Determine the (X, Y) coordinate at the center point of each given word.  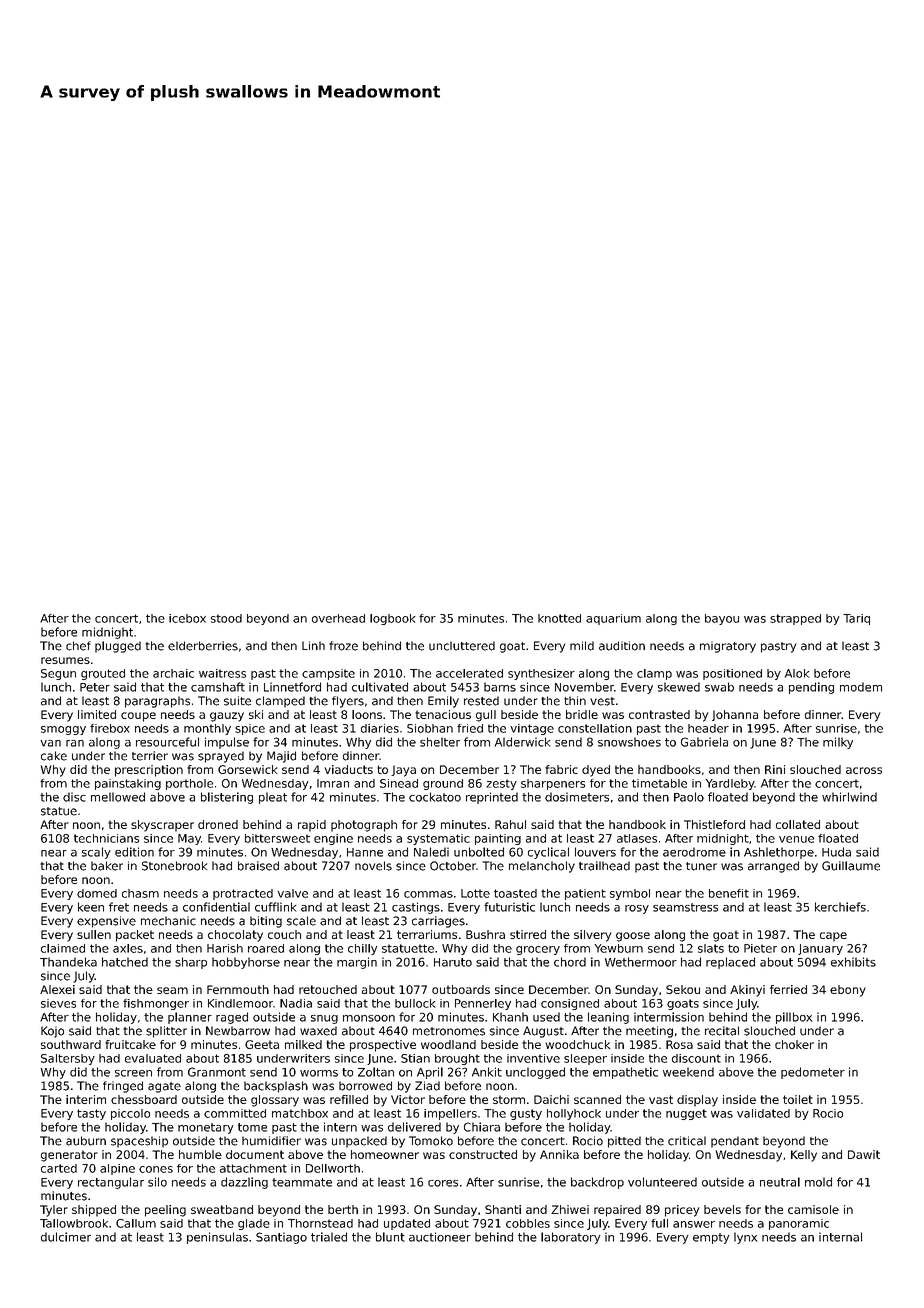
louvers (595, 852)
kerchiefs (840, 907)
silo (157, 1182)
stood (226, 618)
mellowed (118, 797)
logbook (392, 619)
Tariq (856, 619)
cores (443, 1183)
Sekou (683, 989)
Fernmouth (238, 989)
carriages (438, 922)
